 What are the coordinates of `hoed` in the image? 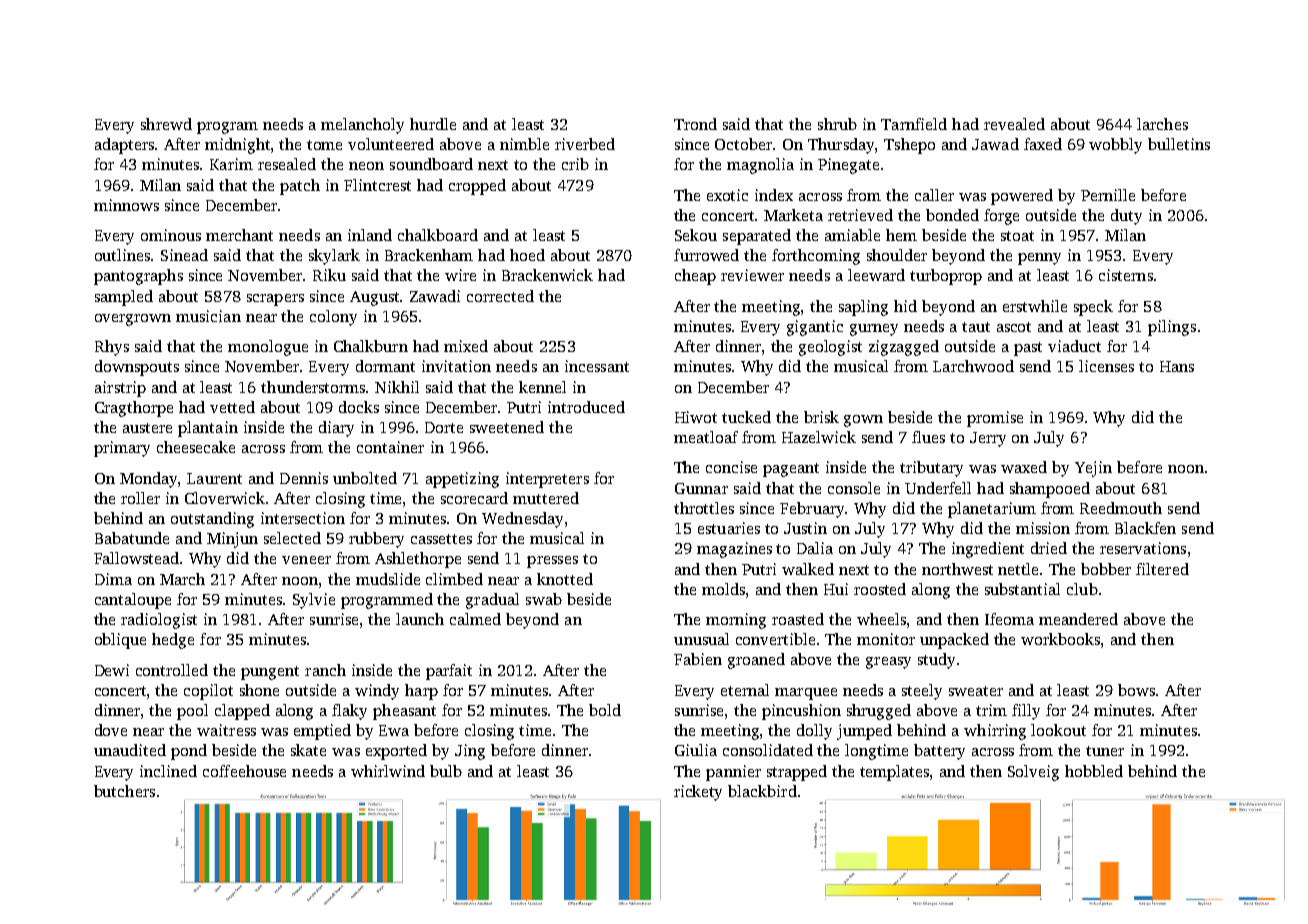 It's located at (527, 255).
